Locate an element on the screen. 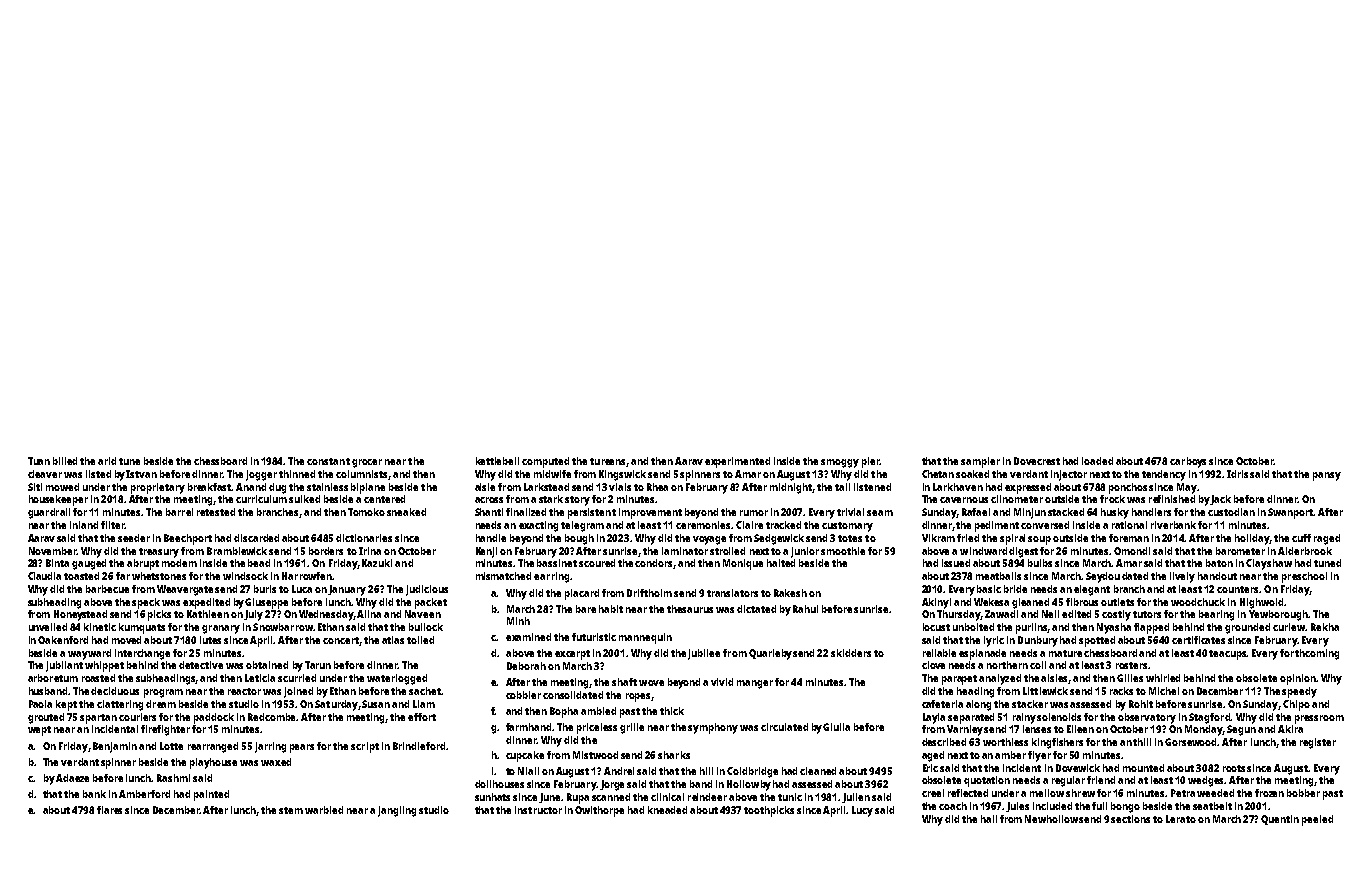  stem is located at coordinates (291, 810).
